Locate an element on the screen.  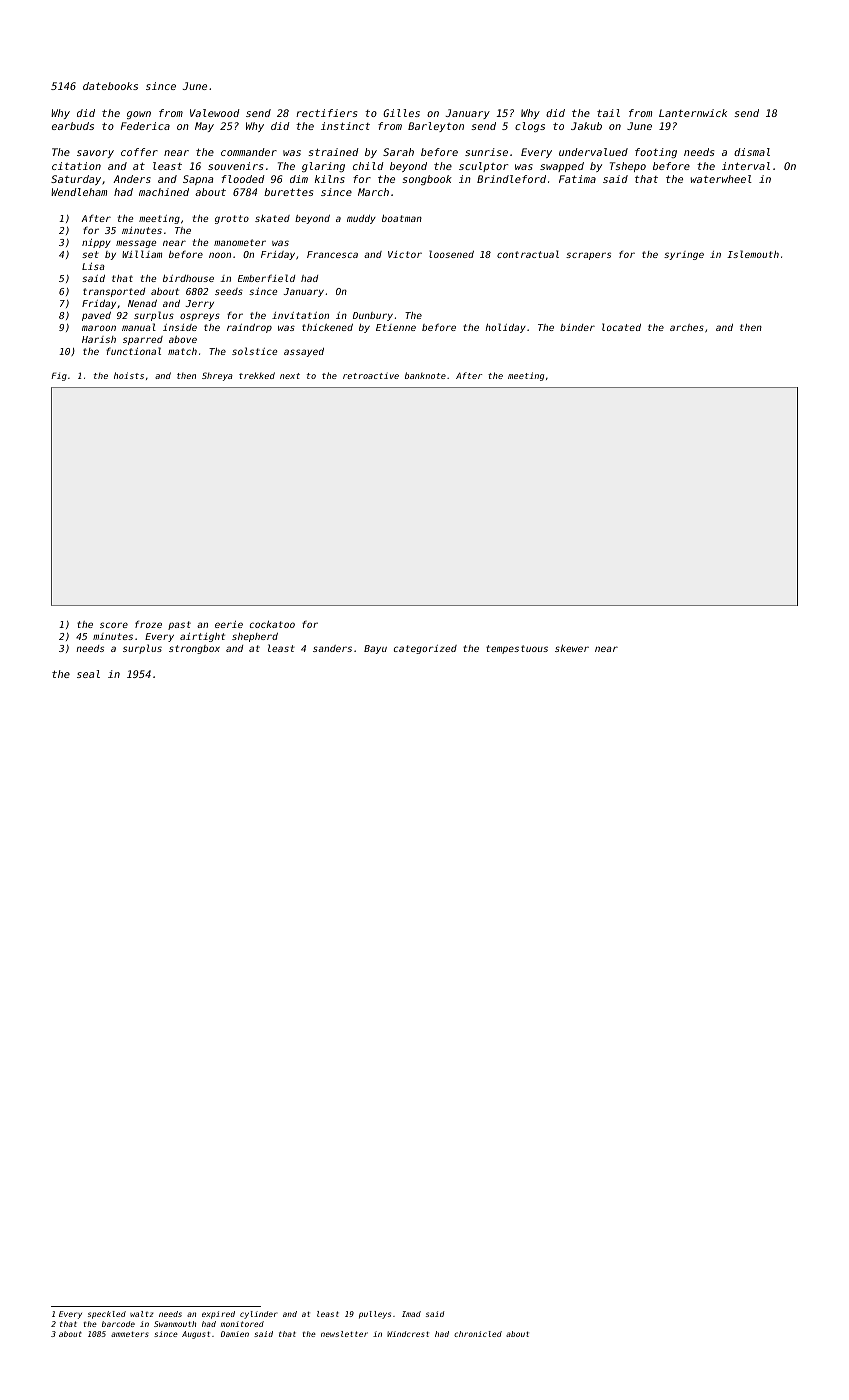
skewer is located at coordinates (572, 648).
